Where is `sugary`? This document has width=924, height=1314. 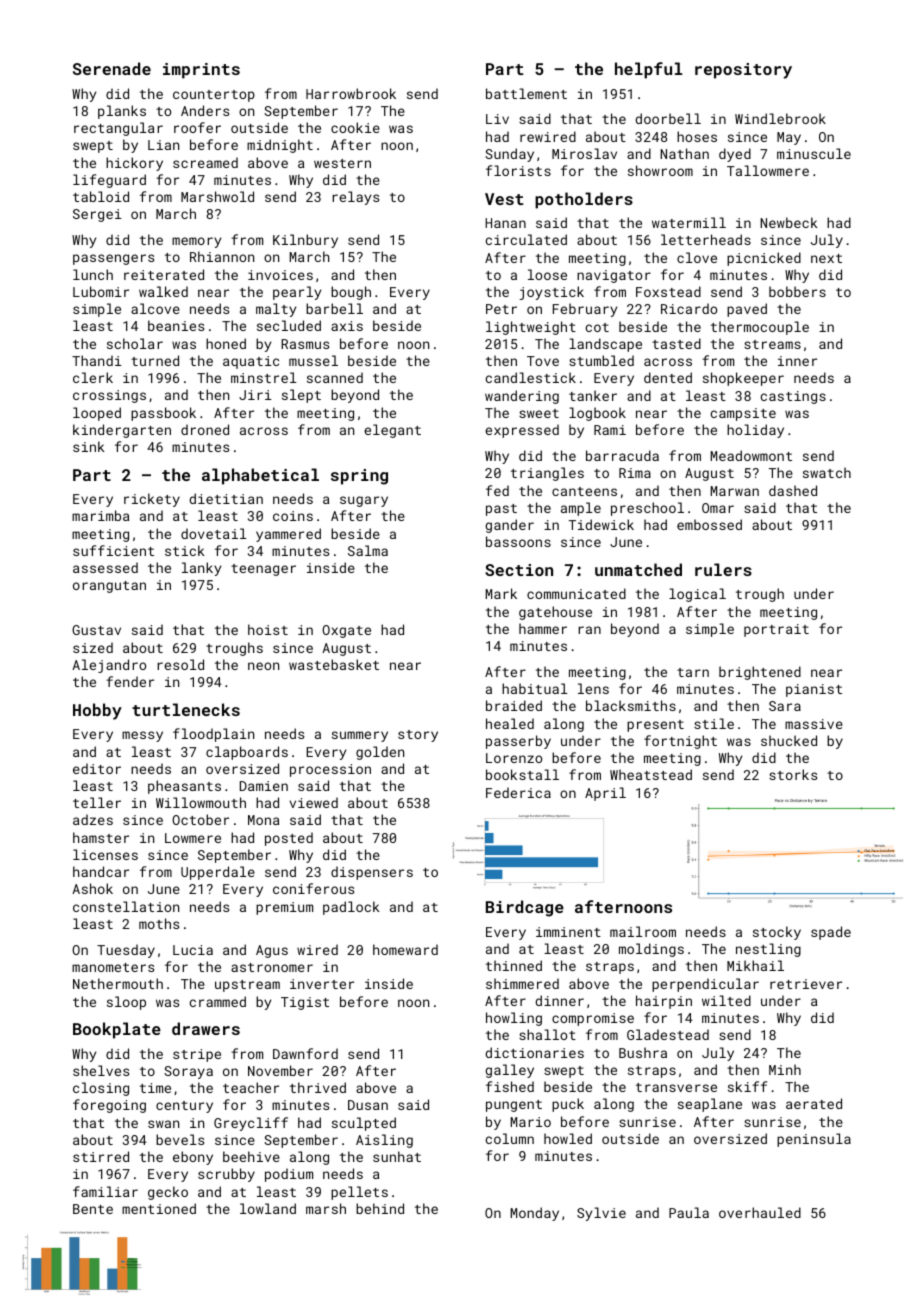
sugary is located at coordinates (364, 501).
